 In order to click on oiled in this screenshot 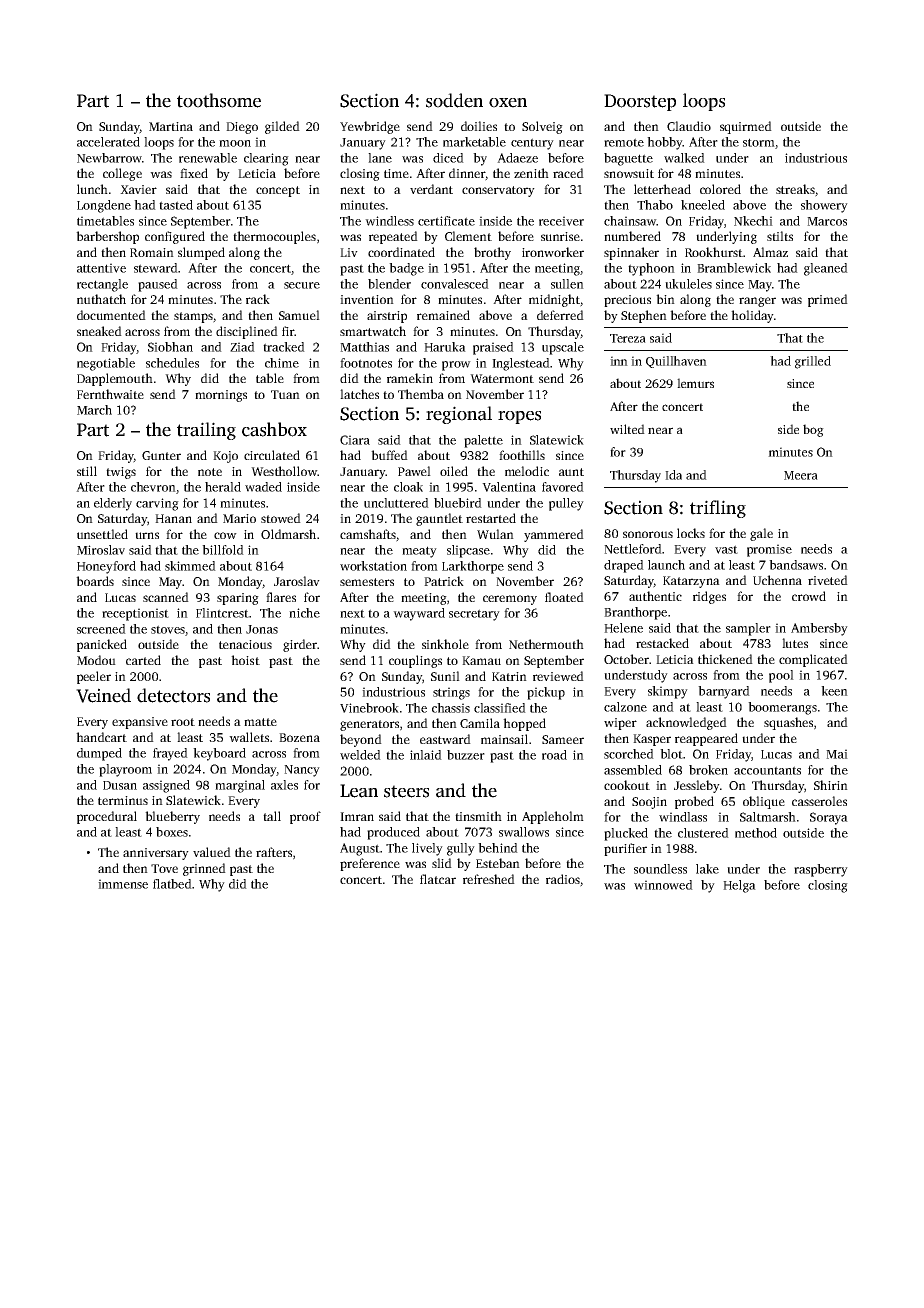, I will do `click(454, 471)`.
